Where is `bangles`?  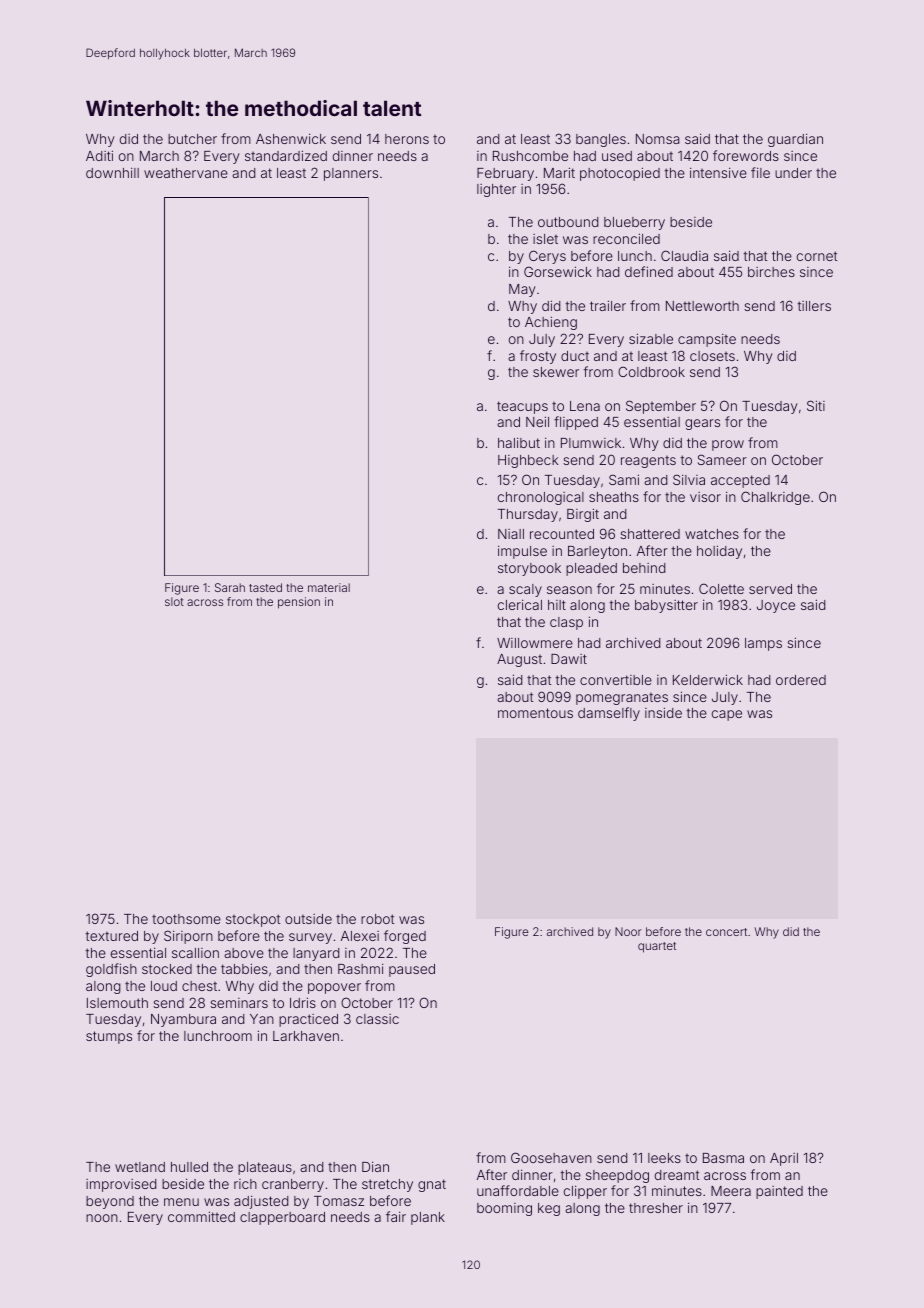
bangles is located at coordinates (601, 140).
